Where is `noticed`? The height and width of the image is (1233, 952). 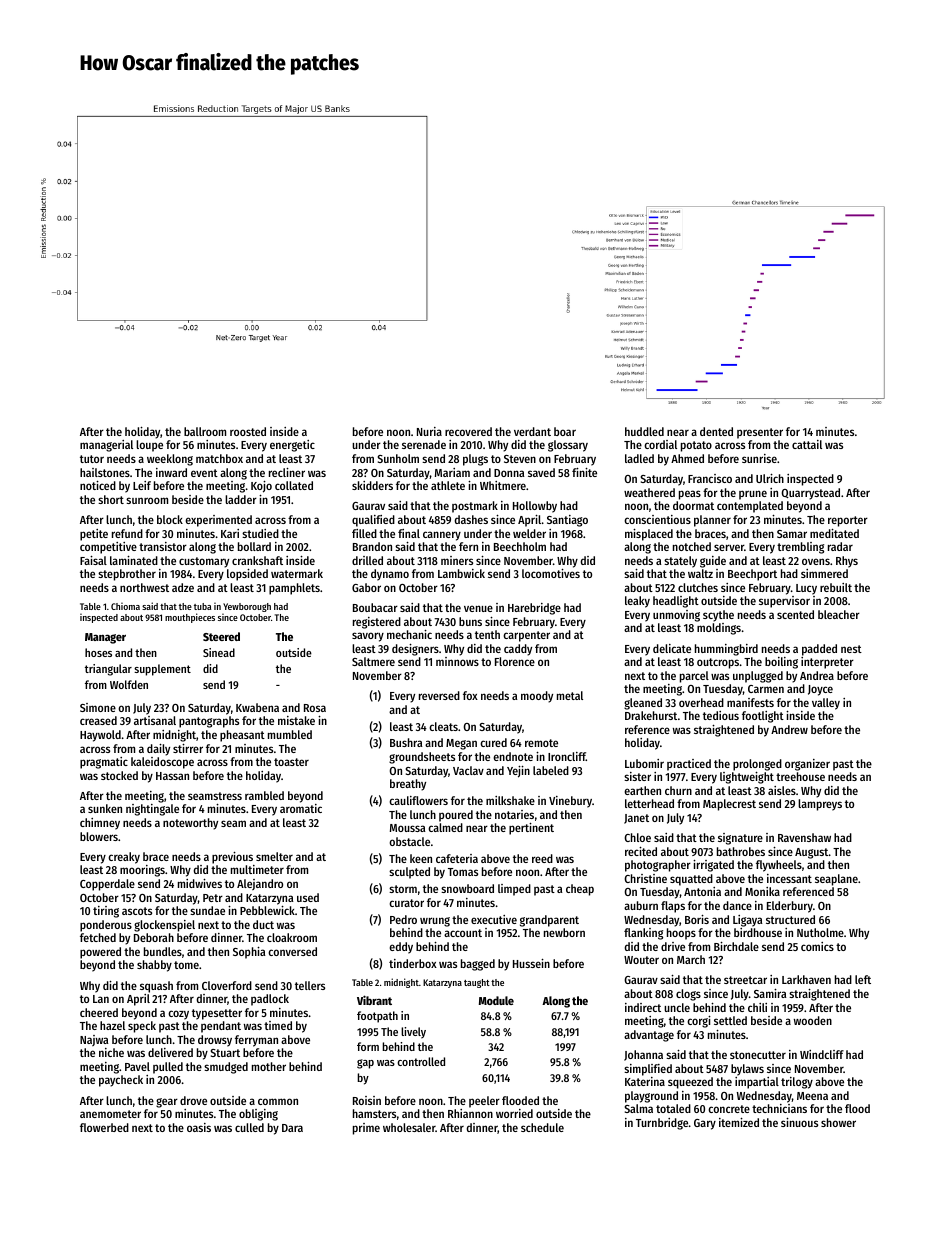
noticed is located at coordinates (98, 485).
